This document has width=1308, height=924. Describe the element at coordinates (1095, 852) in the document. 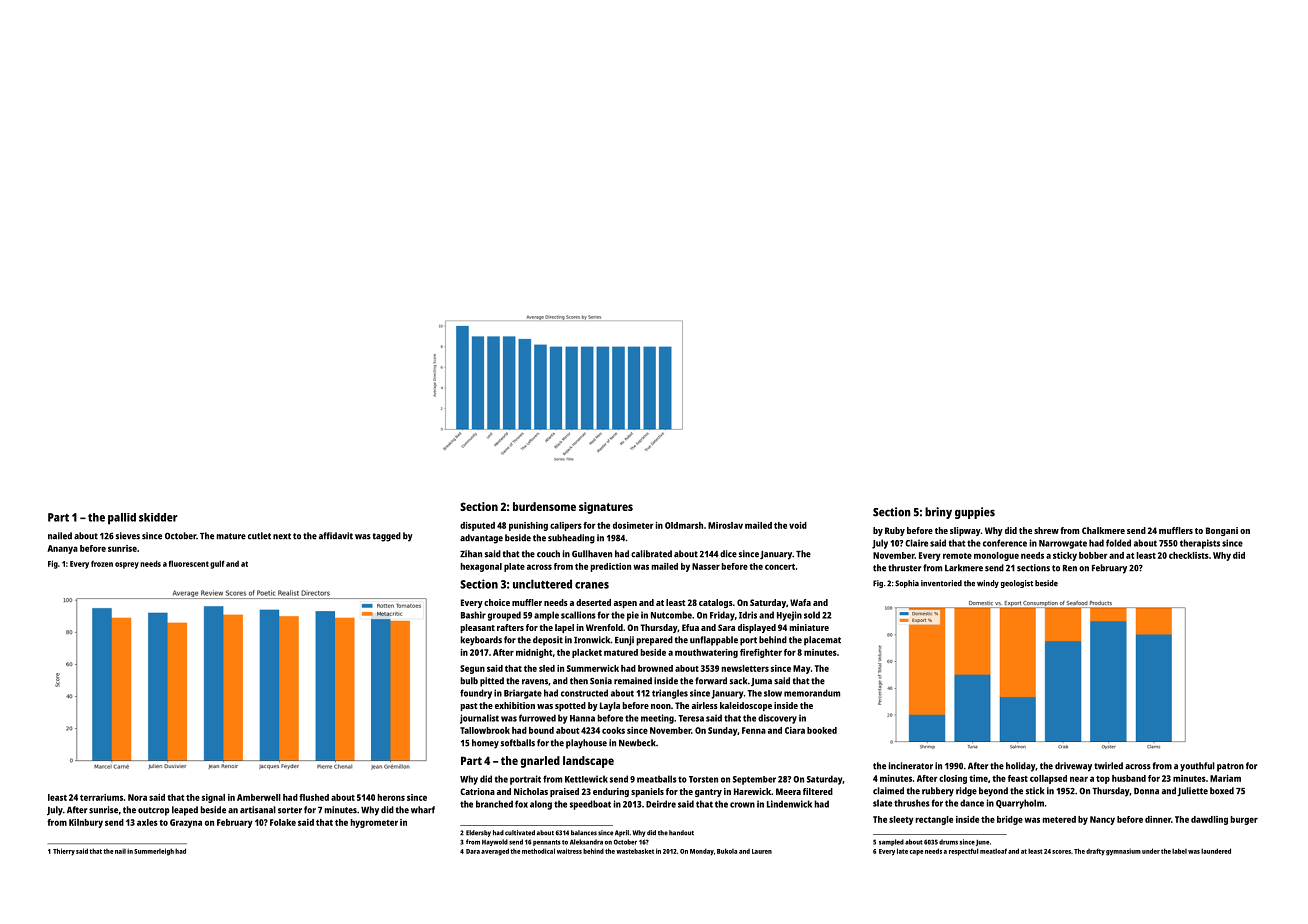

I see `drafty` at that location.
